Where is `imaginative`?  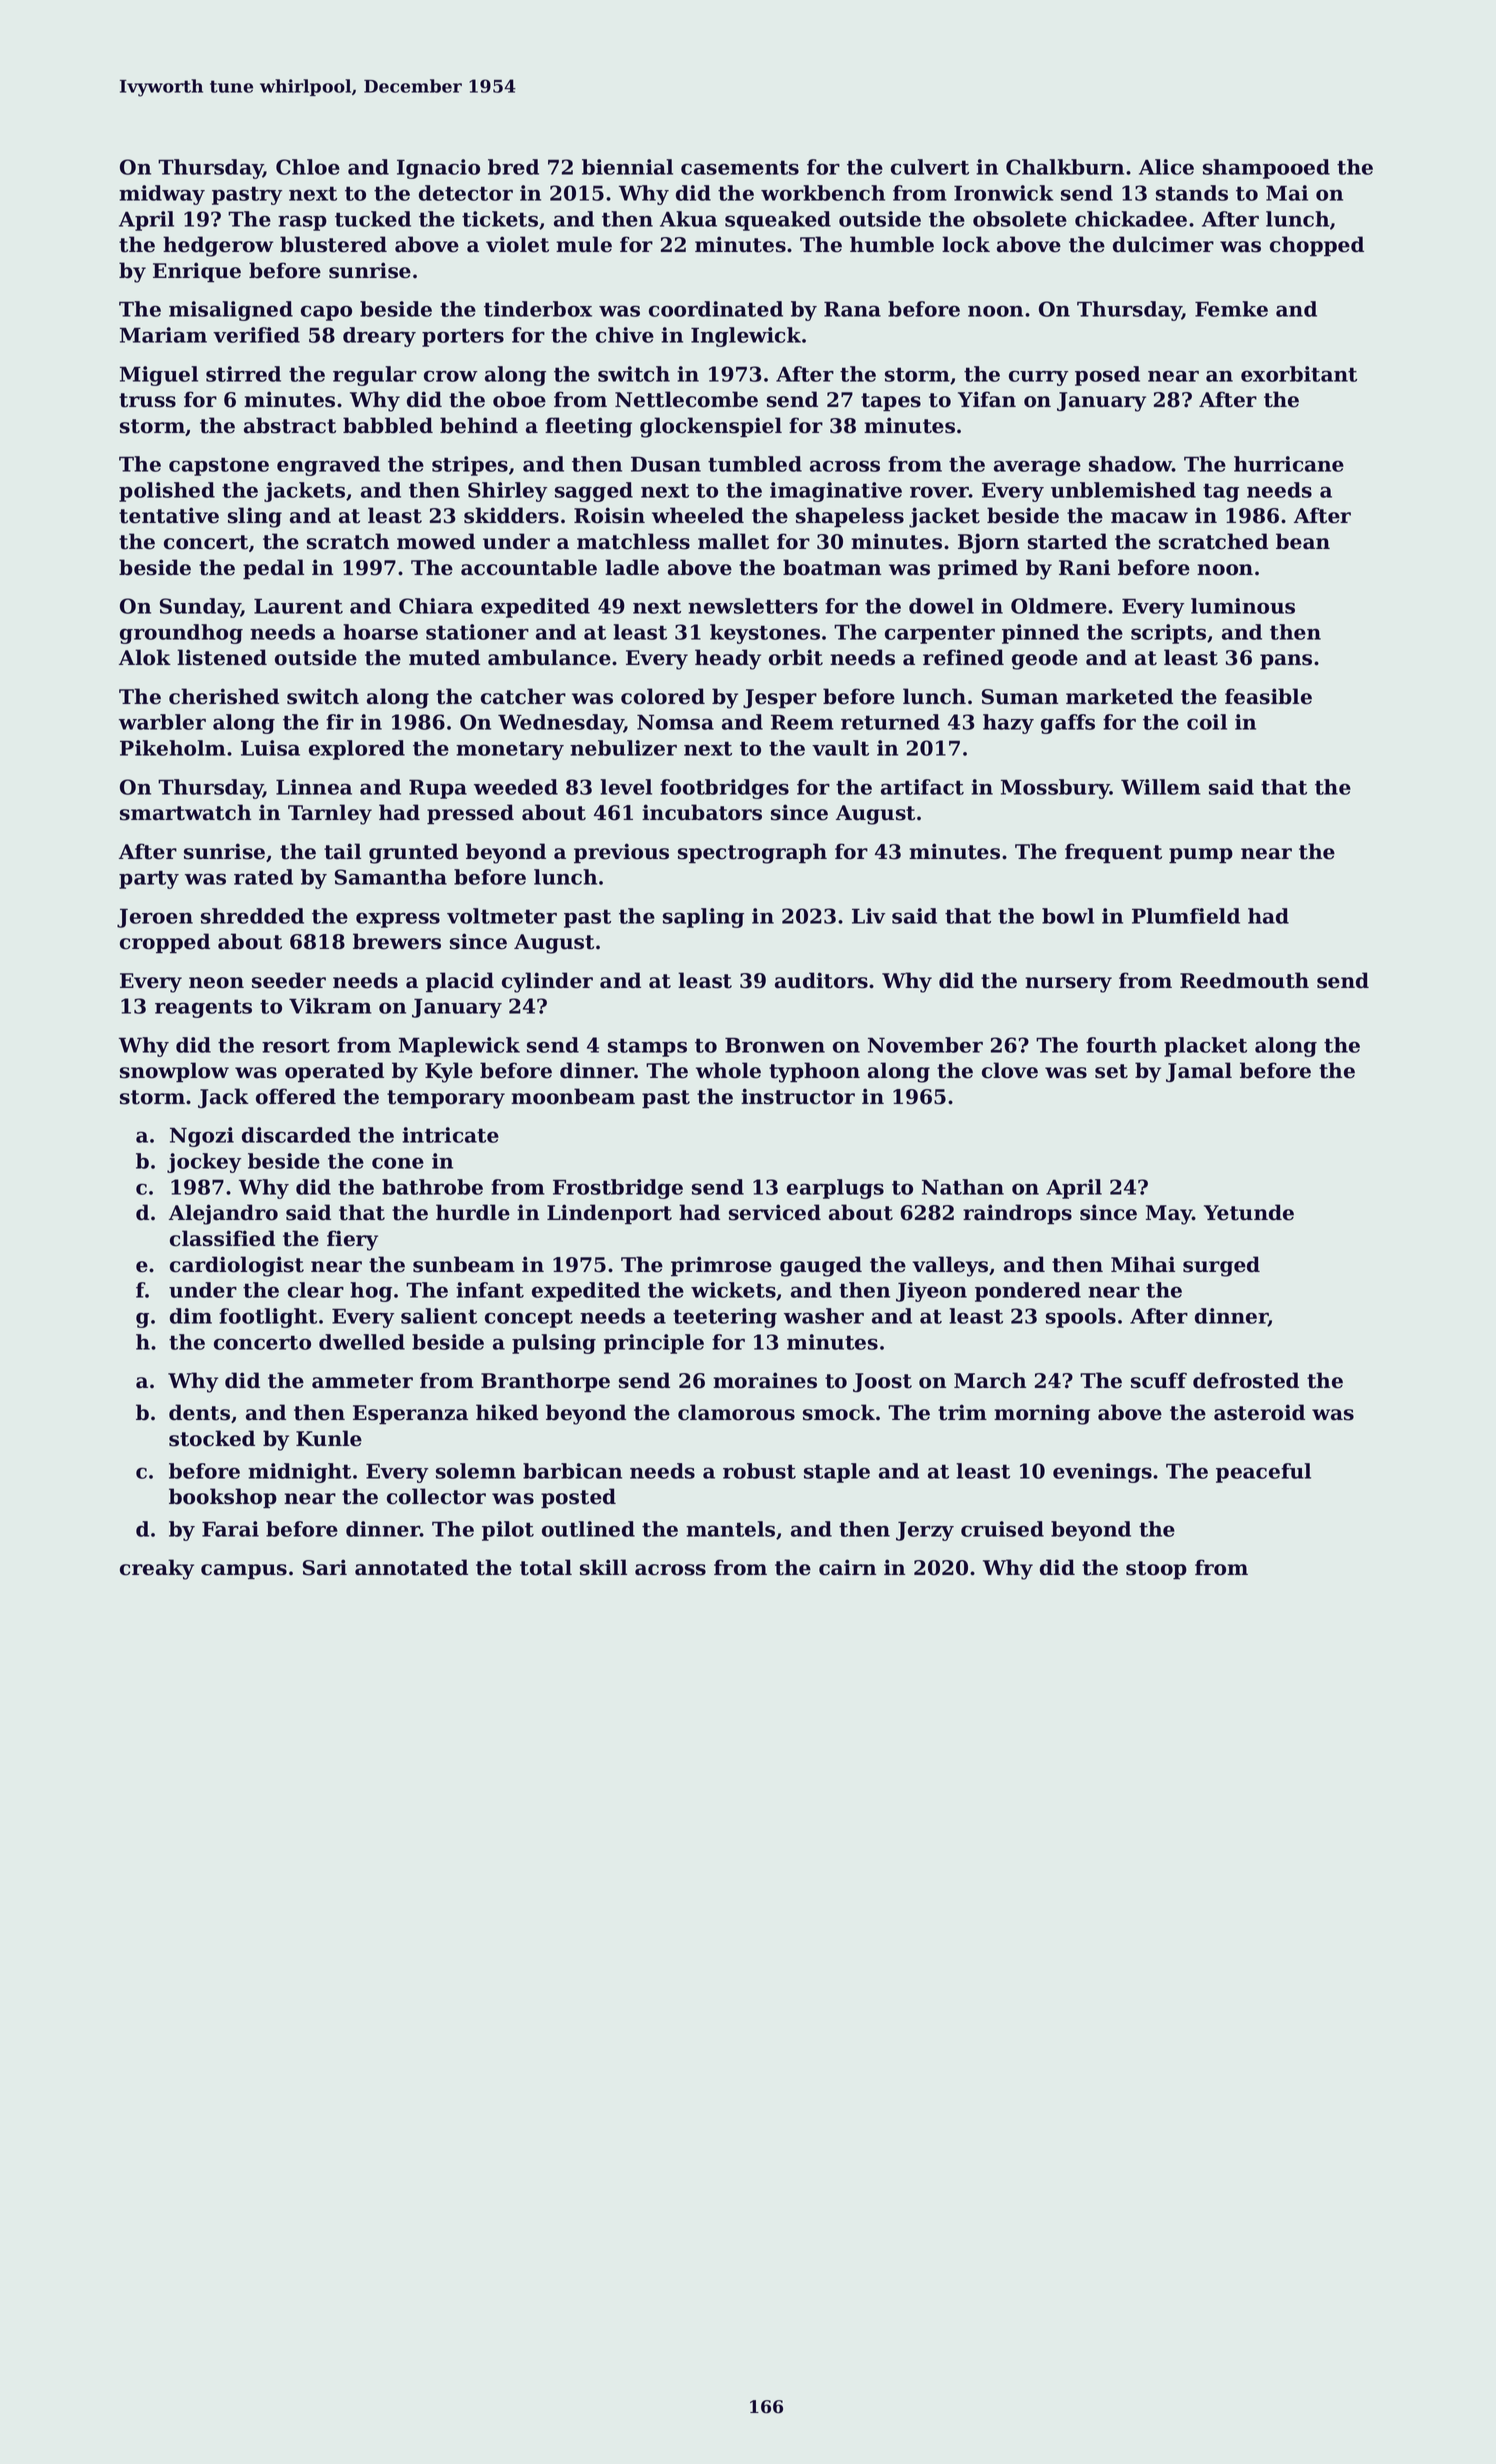
imaginative is located at coordinates (836, 492).
